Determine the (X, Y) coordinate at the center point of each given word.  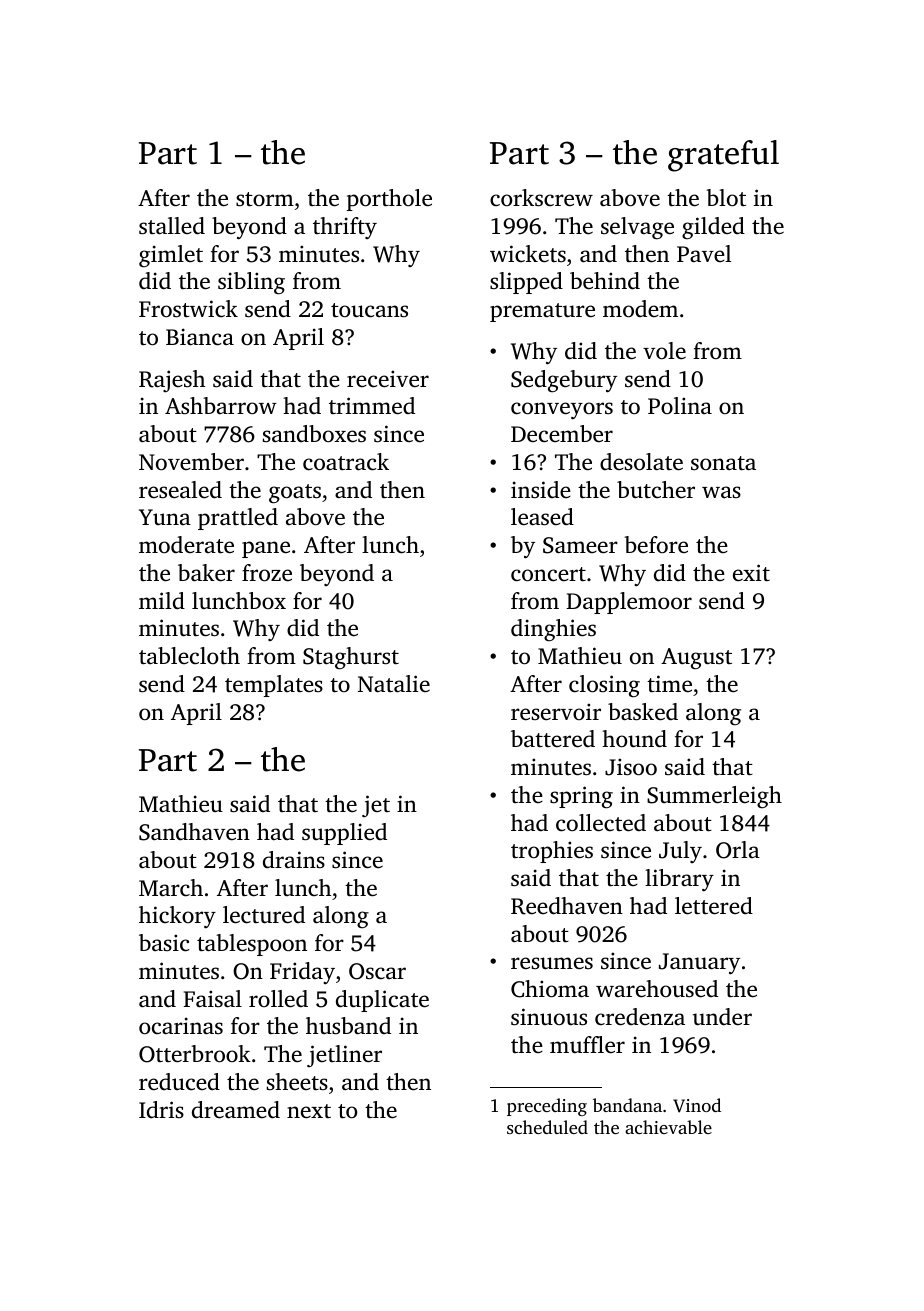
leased (542, 517)
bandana (627, 1105)
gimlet (171, 256)
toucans (369, 310)
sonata (723, 463)
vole (664, 351)
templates (274, 686)
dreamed (236, 1110)
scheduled (547, 1127)
